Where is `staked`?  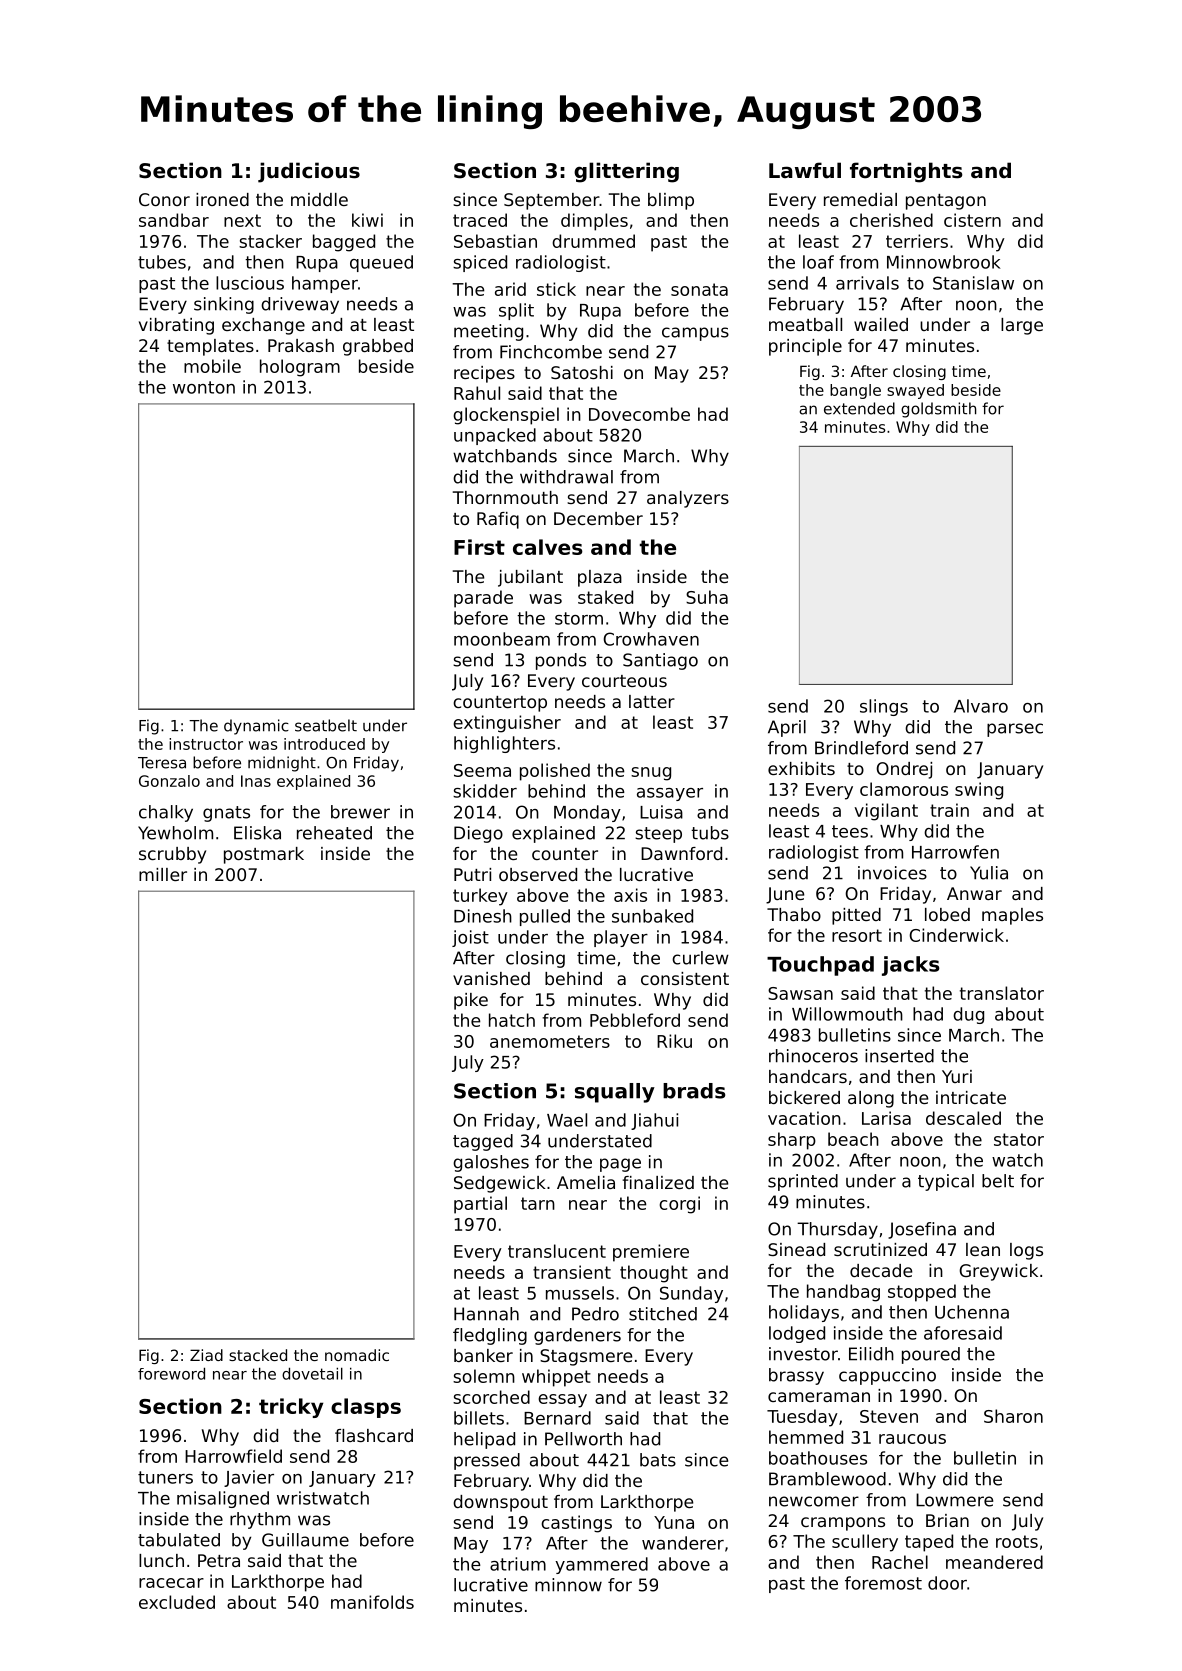 staked is located at coordinates (605, 597).
